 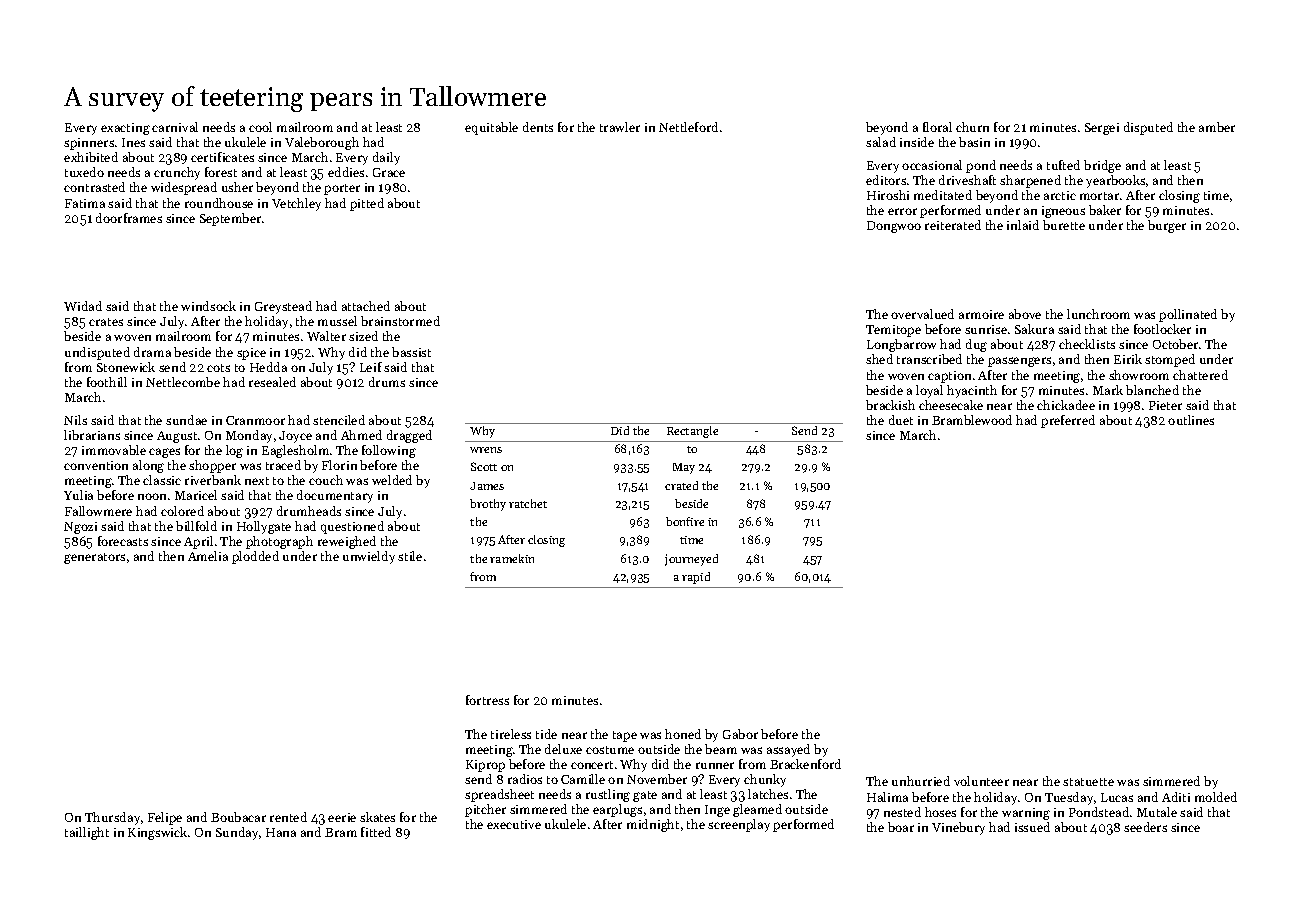 What do you see at coordinates (1068, 421) in the image?
I see `preferred` at bounding box center [1068, 421].
